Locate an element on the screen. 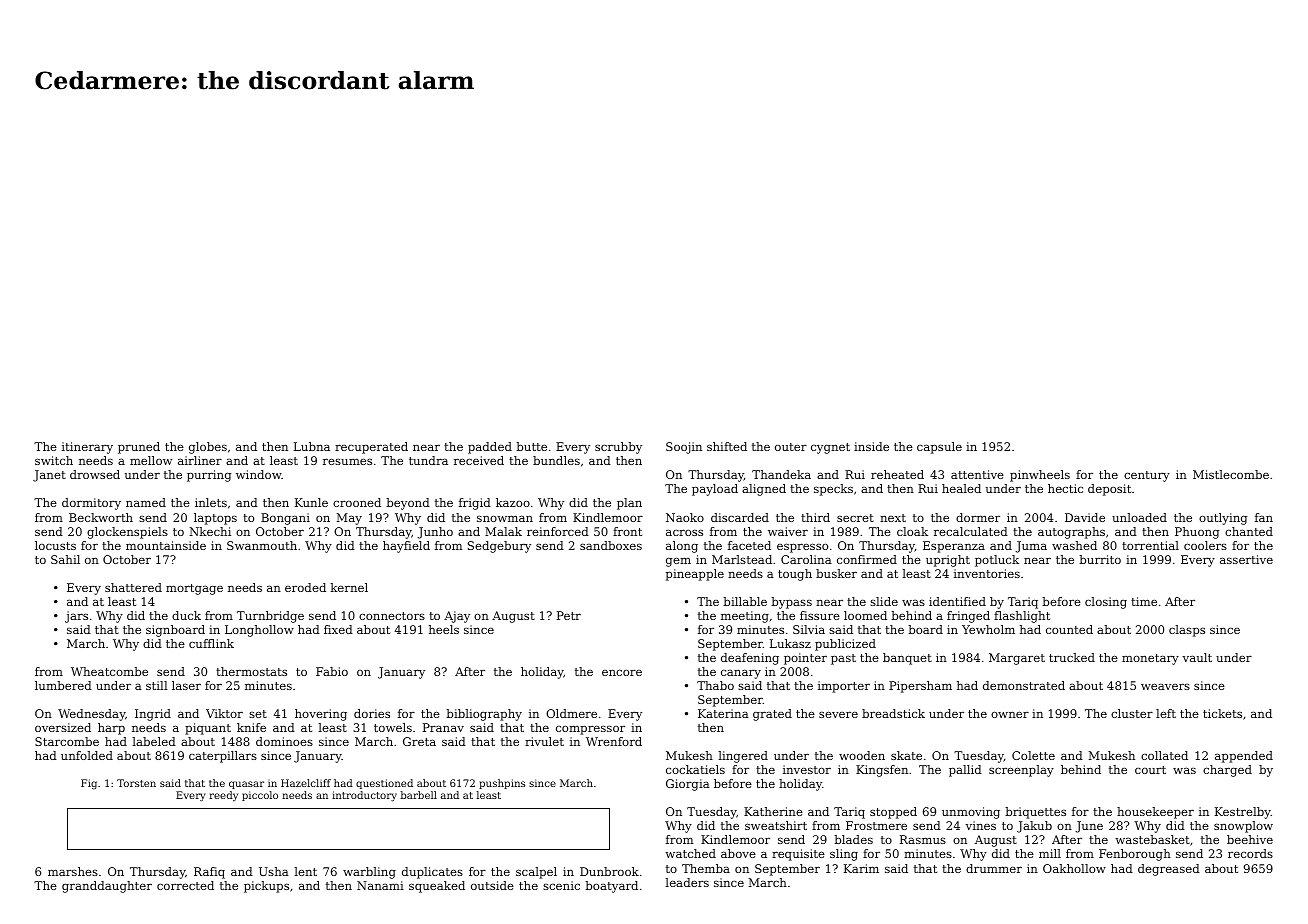 This screenshot has width=1308, height=924. boatyard is located at coordinates (612, 887).
